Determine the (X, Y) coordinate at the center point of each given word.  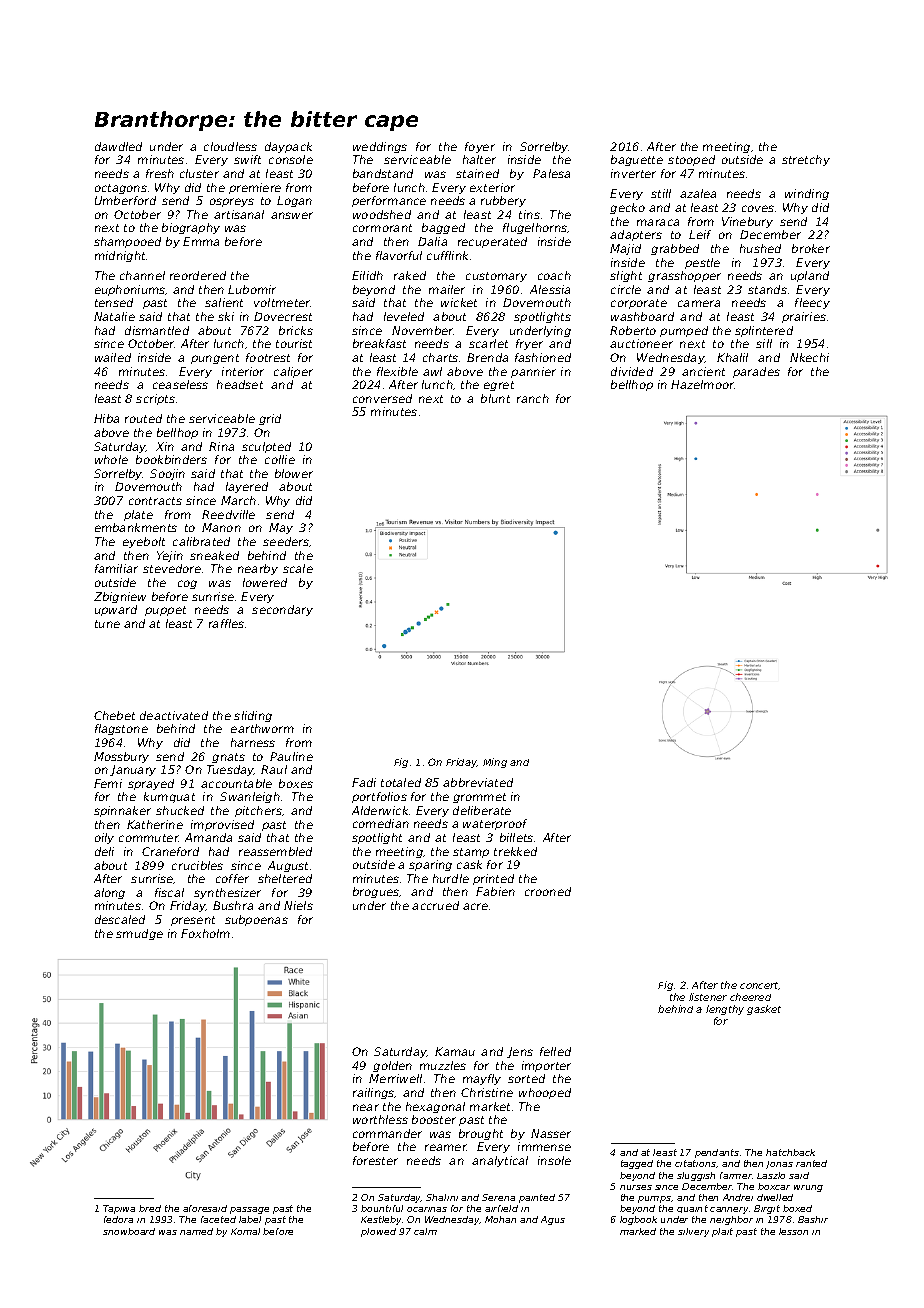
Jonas (779, 1165)
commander (387, 1133)
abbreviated (478, 782)
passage (249, 1210)
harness (253, 742)
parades (756, 372)
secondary (282, 610)
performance (389, 201)
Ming (495, 763)
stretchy (806, 160)
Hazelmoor (702, 384)
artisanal (239, 214)
